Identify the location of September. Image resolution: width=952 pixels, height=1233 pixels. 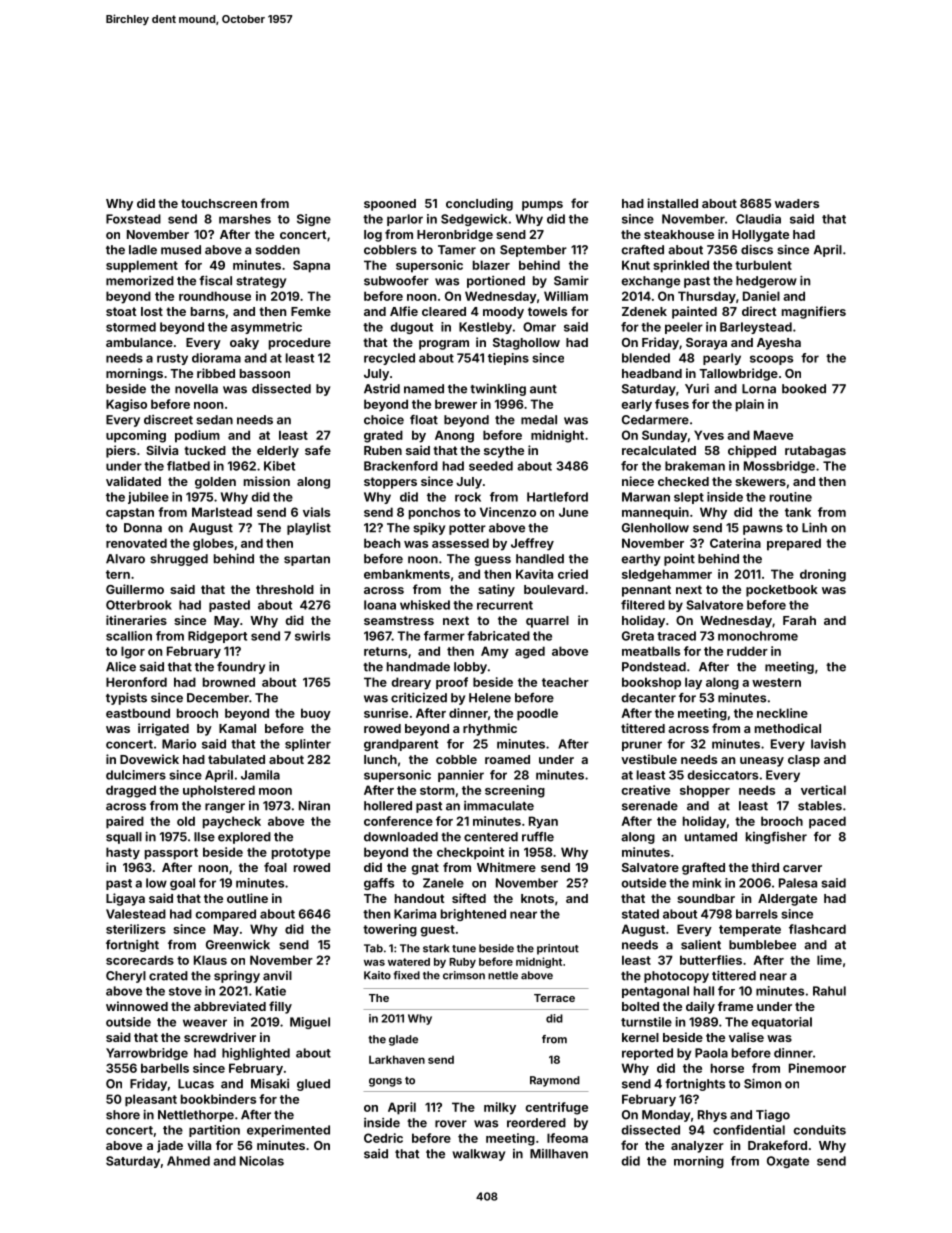
(533, 251).
